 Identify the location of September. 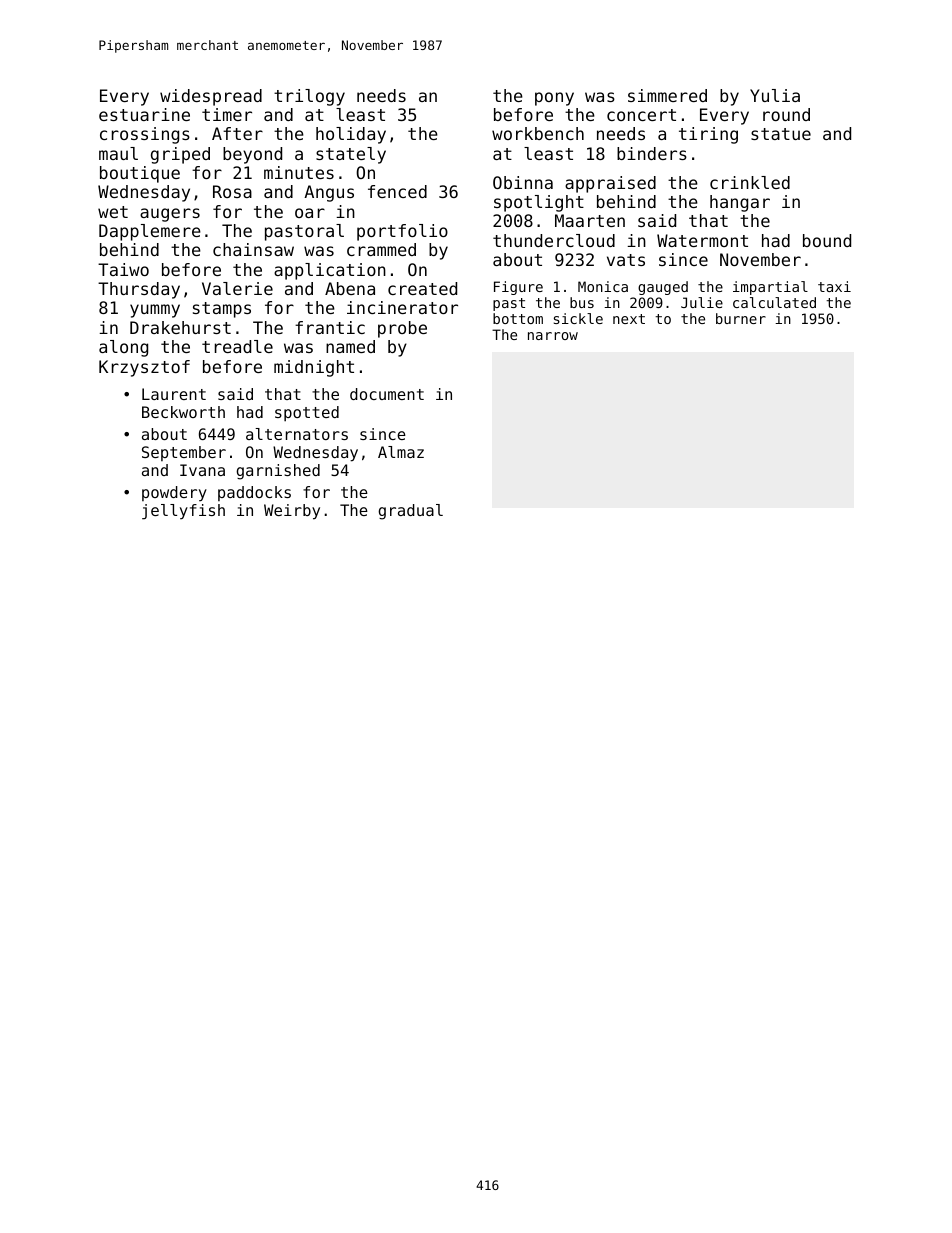
(184, 453).
